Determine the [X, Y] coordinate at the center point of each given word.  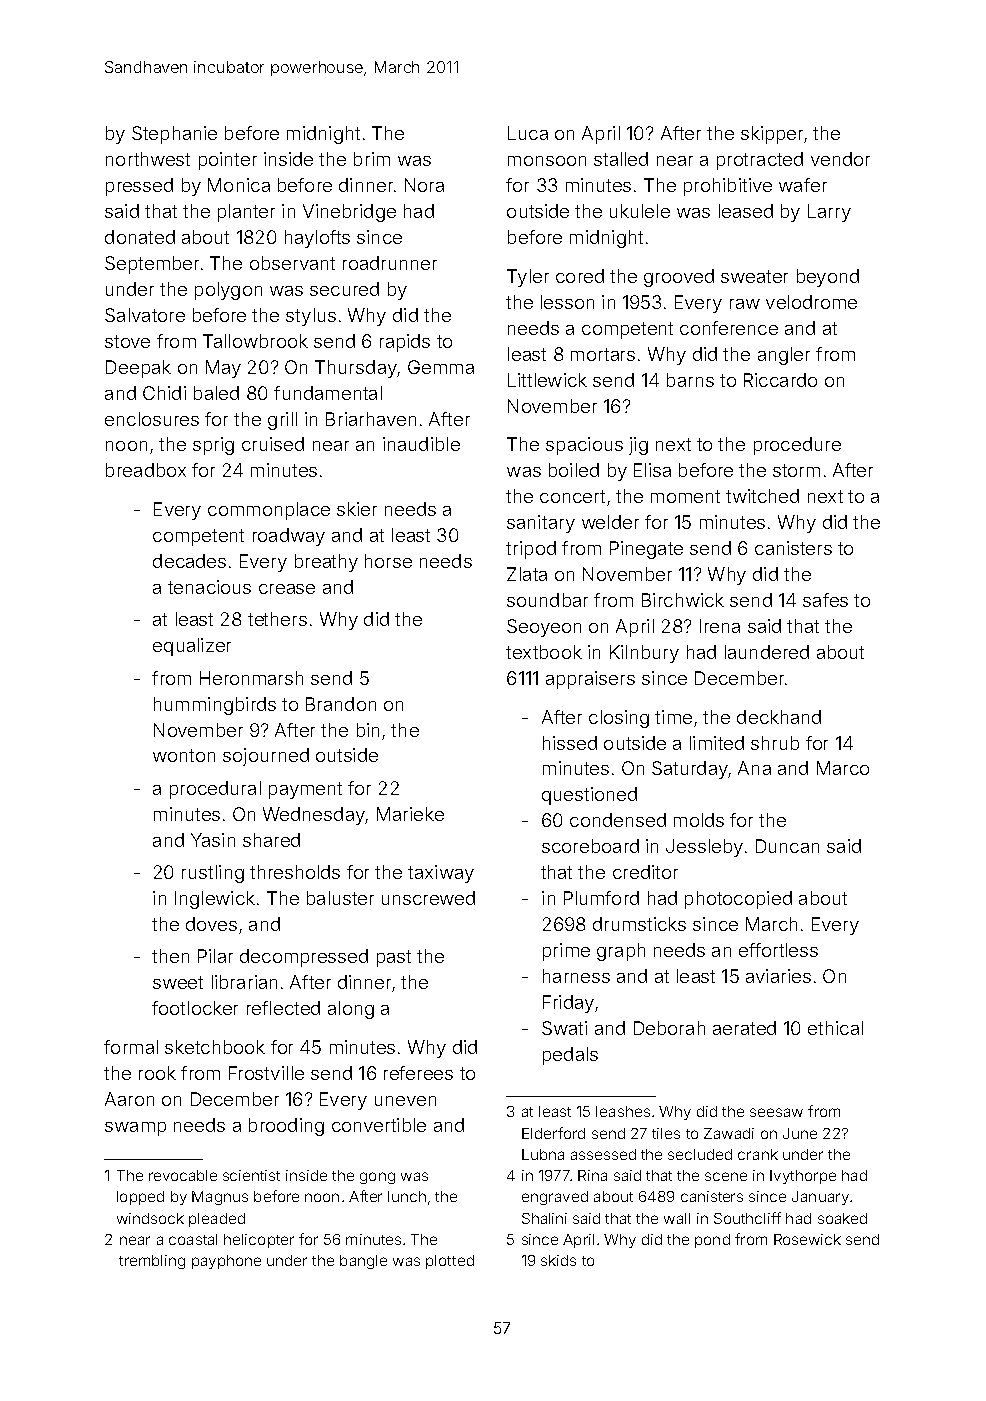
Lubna [543, 1154]
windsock [150, 1218]
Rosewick [807, 1239]
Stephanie [174, 135]
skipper [772, 135]
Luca [528, 133]
